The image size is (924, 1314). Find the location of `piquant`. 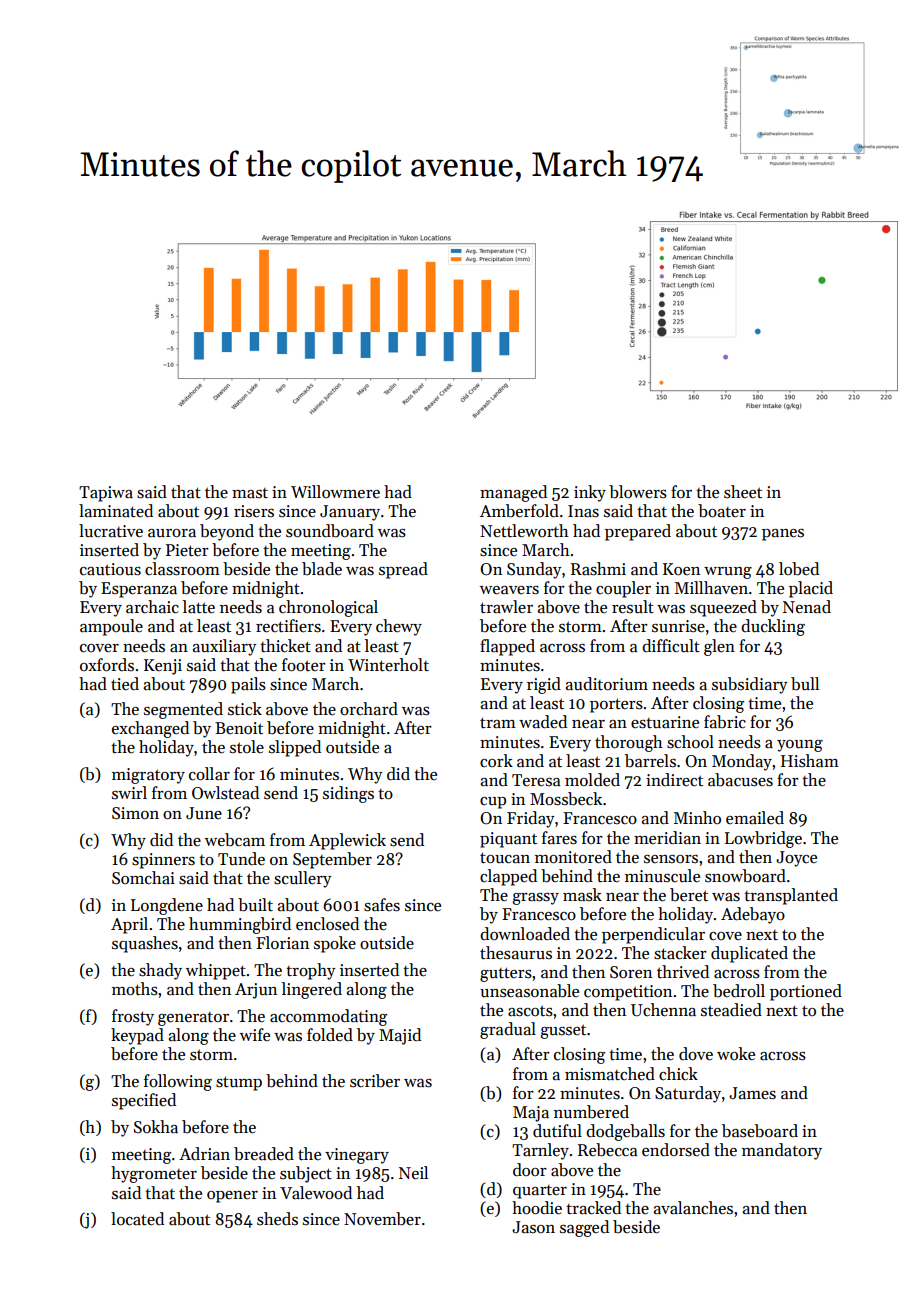

piquant is located at coordinates (508, 840).
